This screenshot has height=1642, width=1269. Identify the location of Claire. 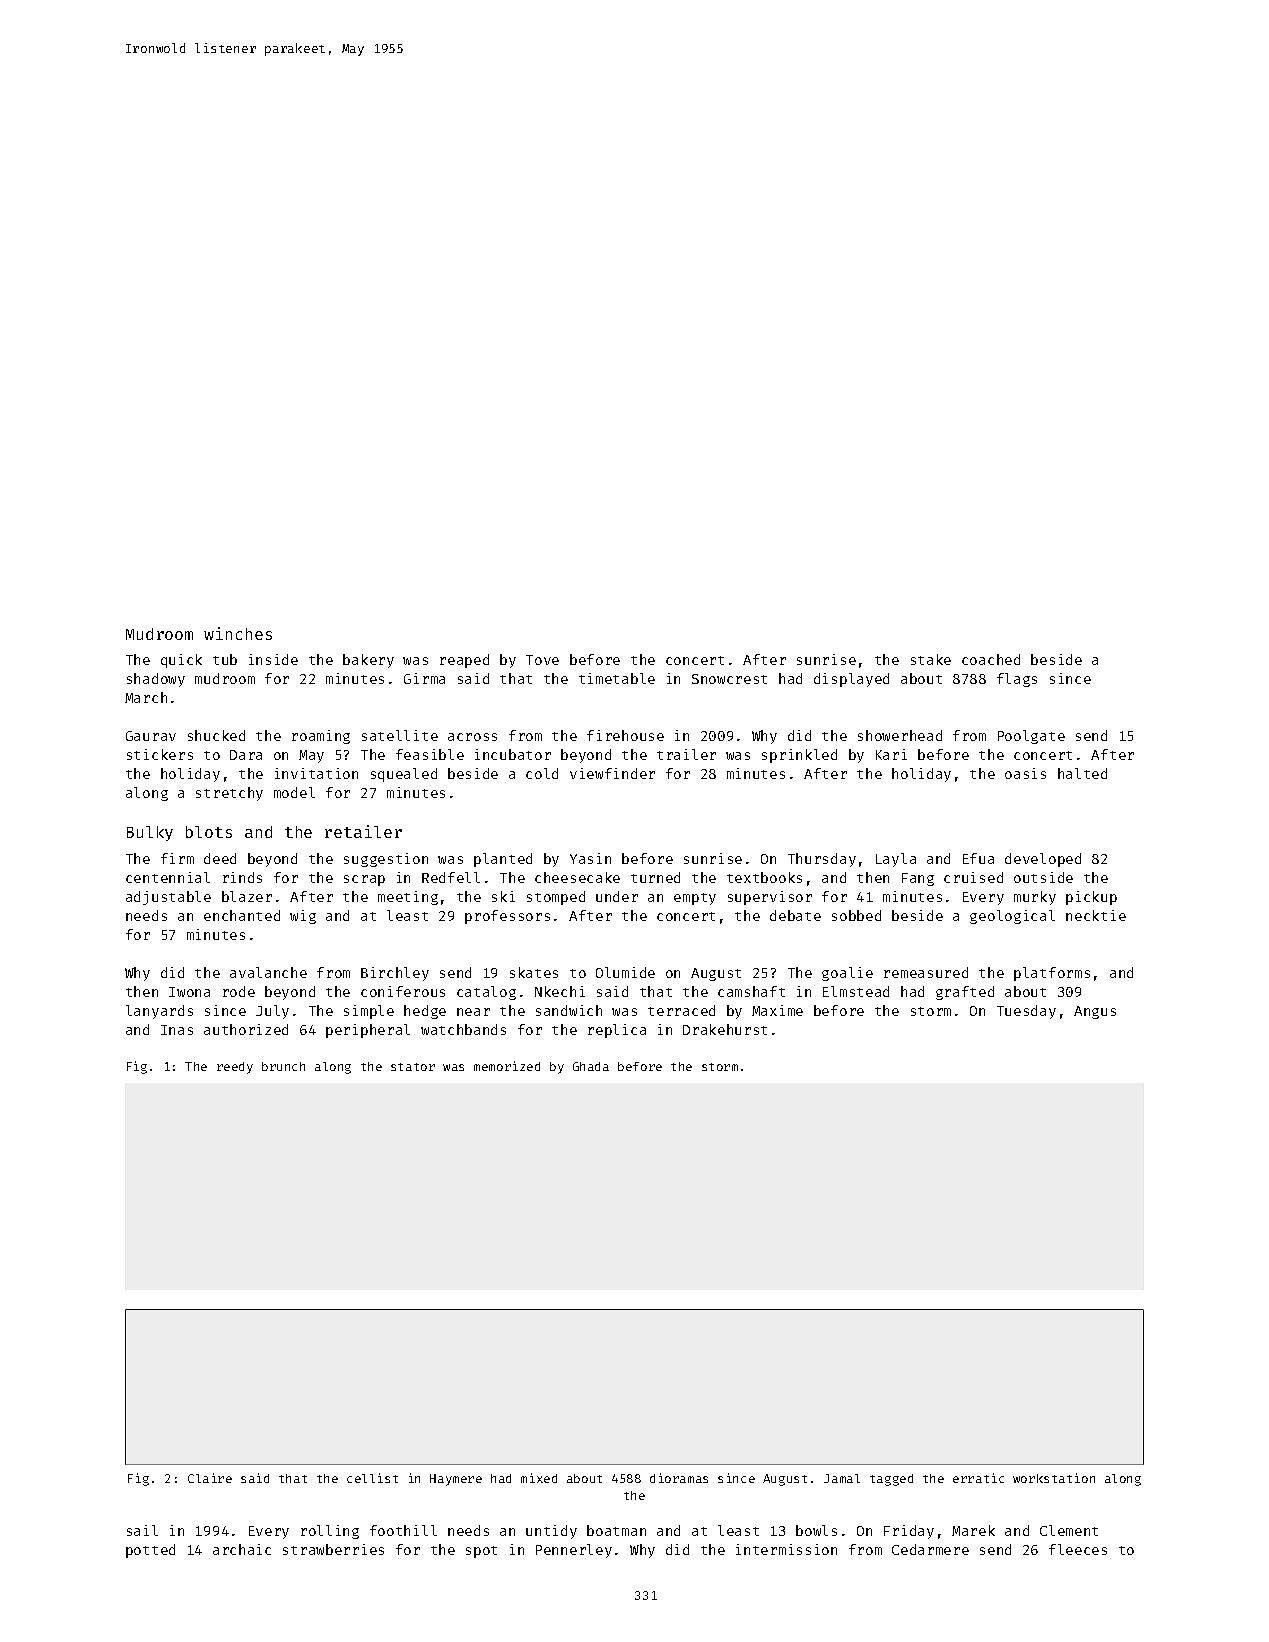
(210, 1478).
